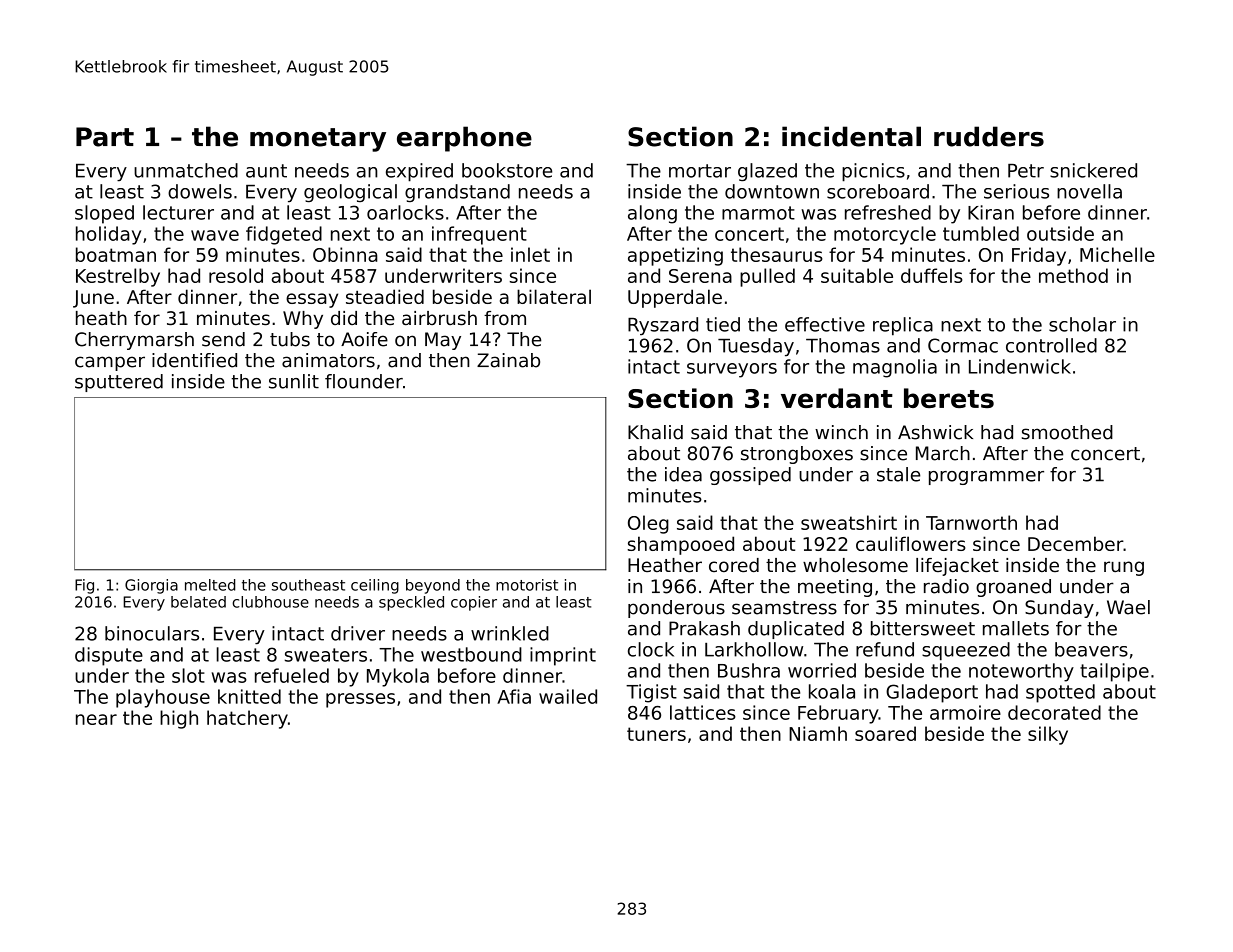 The height and width of the screenshot is (952, 1233). What do you see at coordinates (676, 609) in the screenshot?
I see `ponderous` at bounding box center [676, 609].
